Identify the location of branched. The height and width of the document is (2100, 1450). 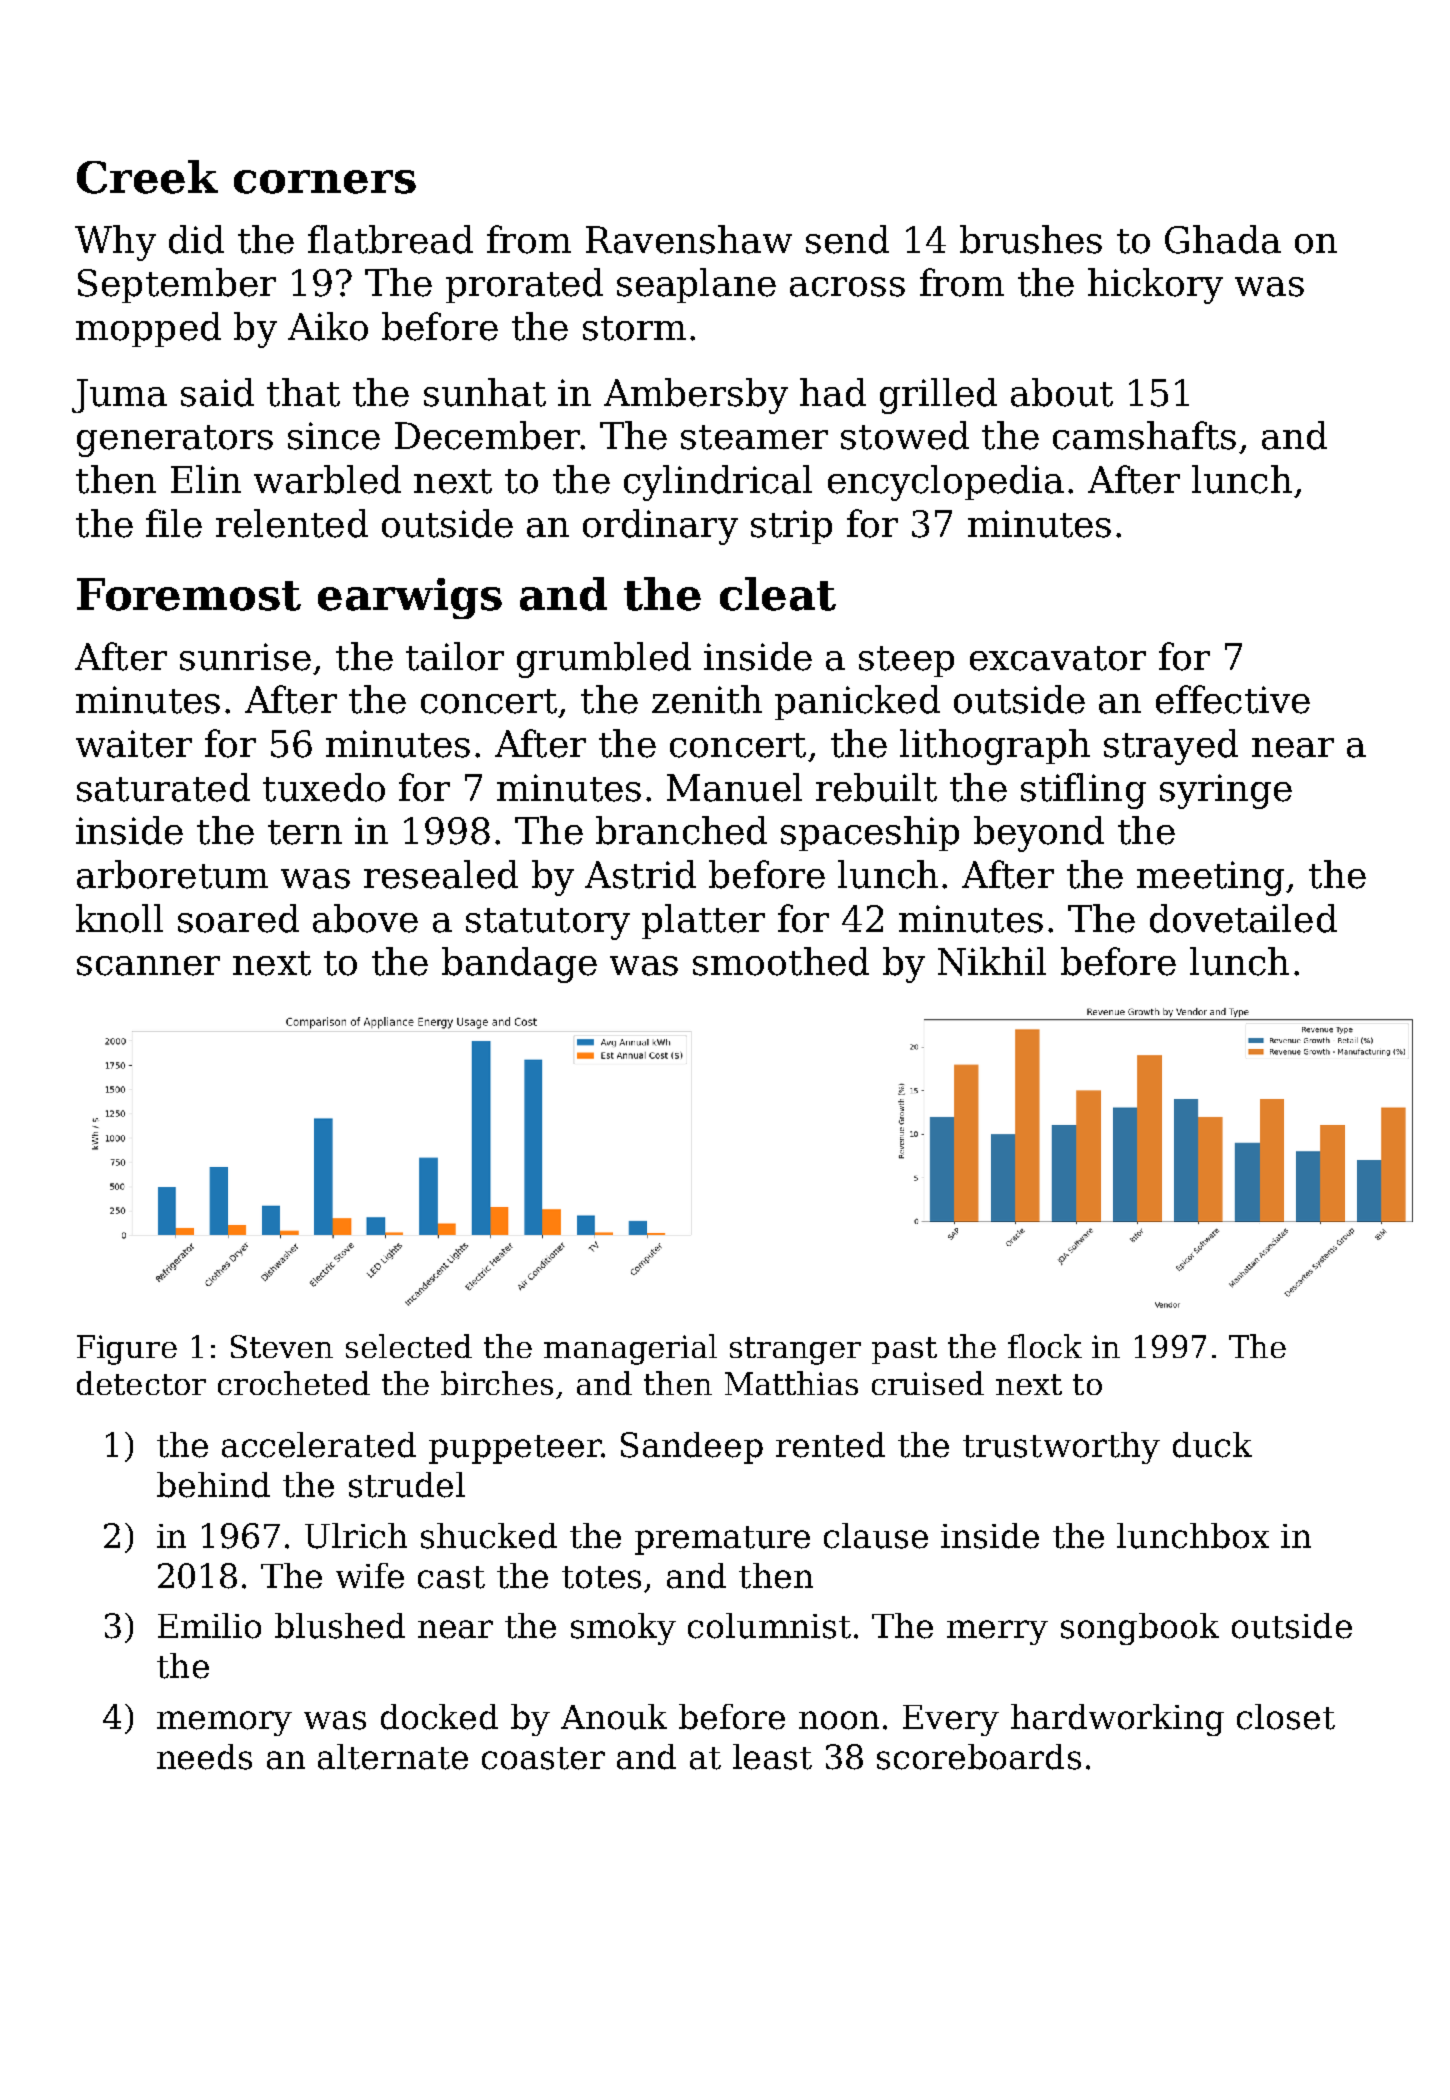
(681, 830).
